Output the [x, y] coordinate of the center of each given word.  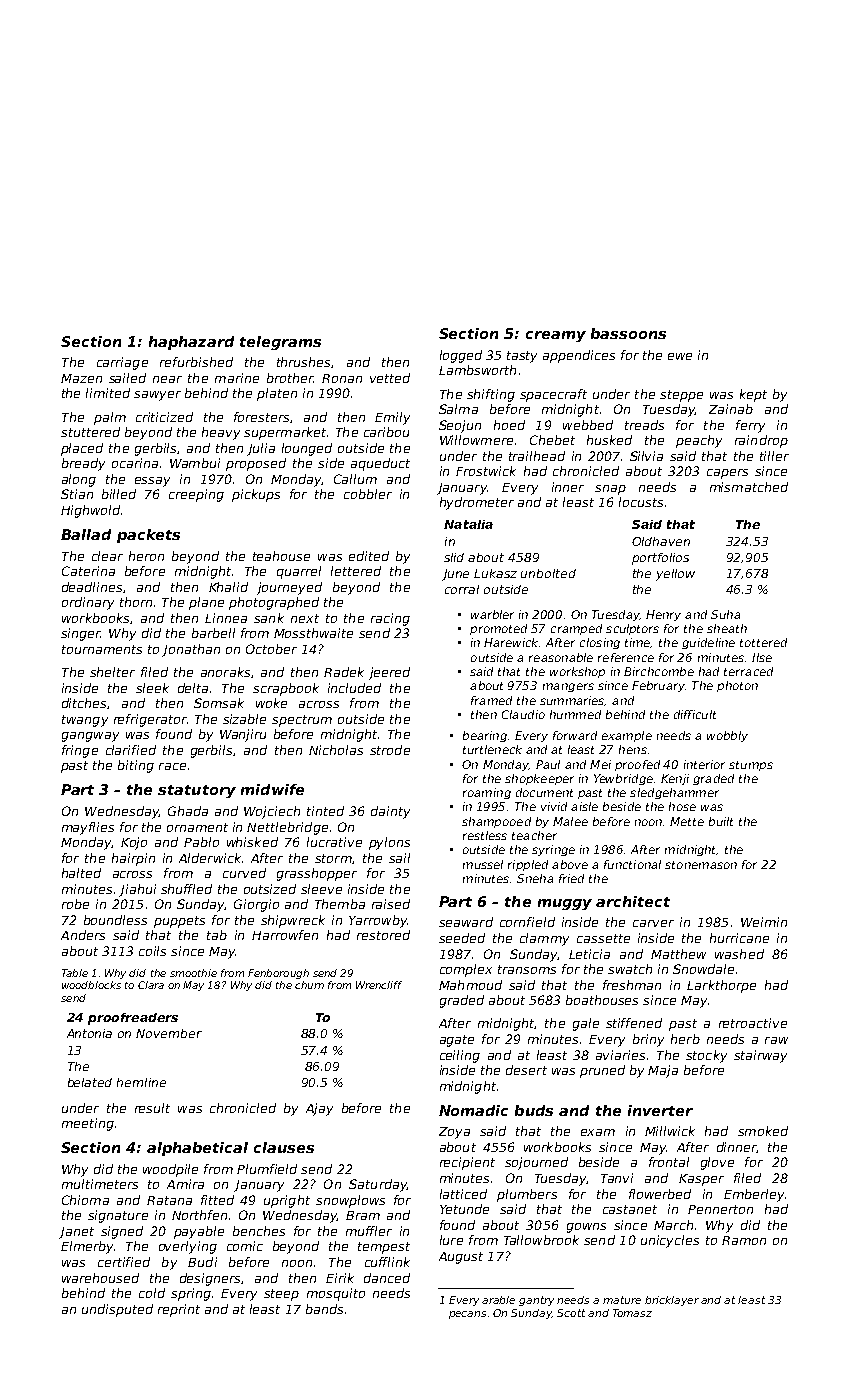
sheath [727, 628]
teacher [534, 835]
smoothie [193, 973]
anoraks [225, 672]
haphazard [191, 343]
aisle [584, 806]
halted [81, 873]
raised [391, 904]
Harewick [512, 642]
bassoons [628, 333]
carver [653, 923]
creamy [556, 336]
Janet [76, 1233]
